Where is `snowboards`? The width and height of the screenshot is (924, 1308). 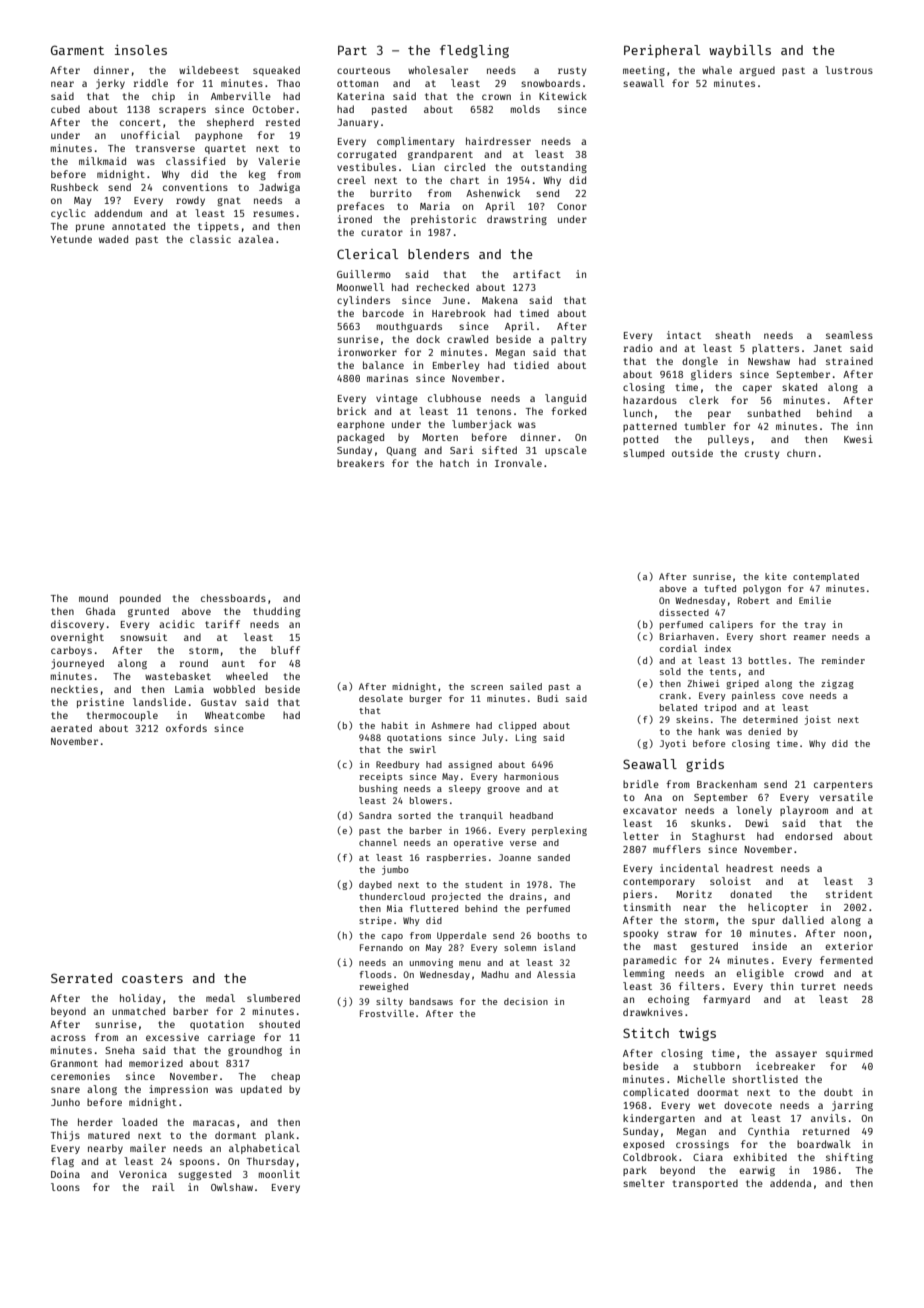 snowboards is located at coordinates (550, 83).
